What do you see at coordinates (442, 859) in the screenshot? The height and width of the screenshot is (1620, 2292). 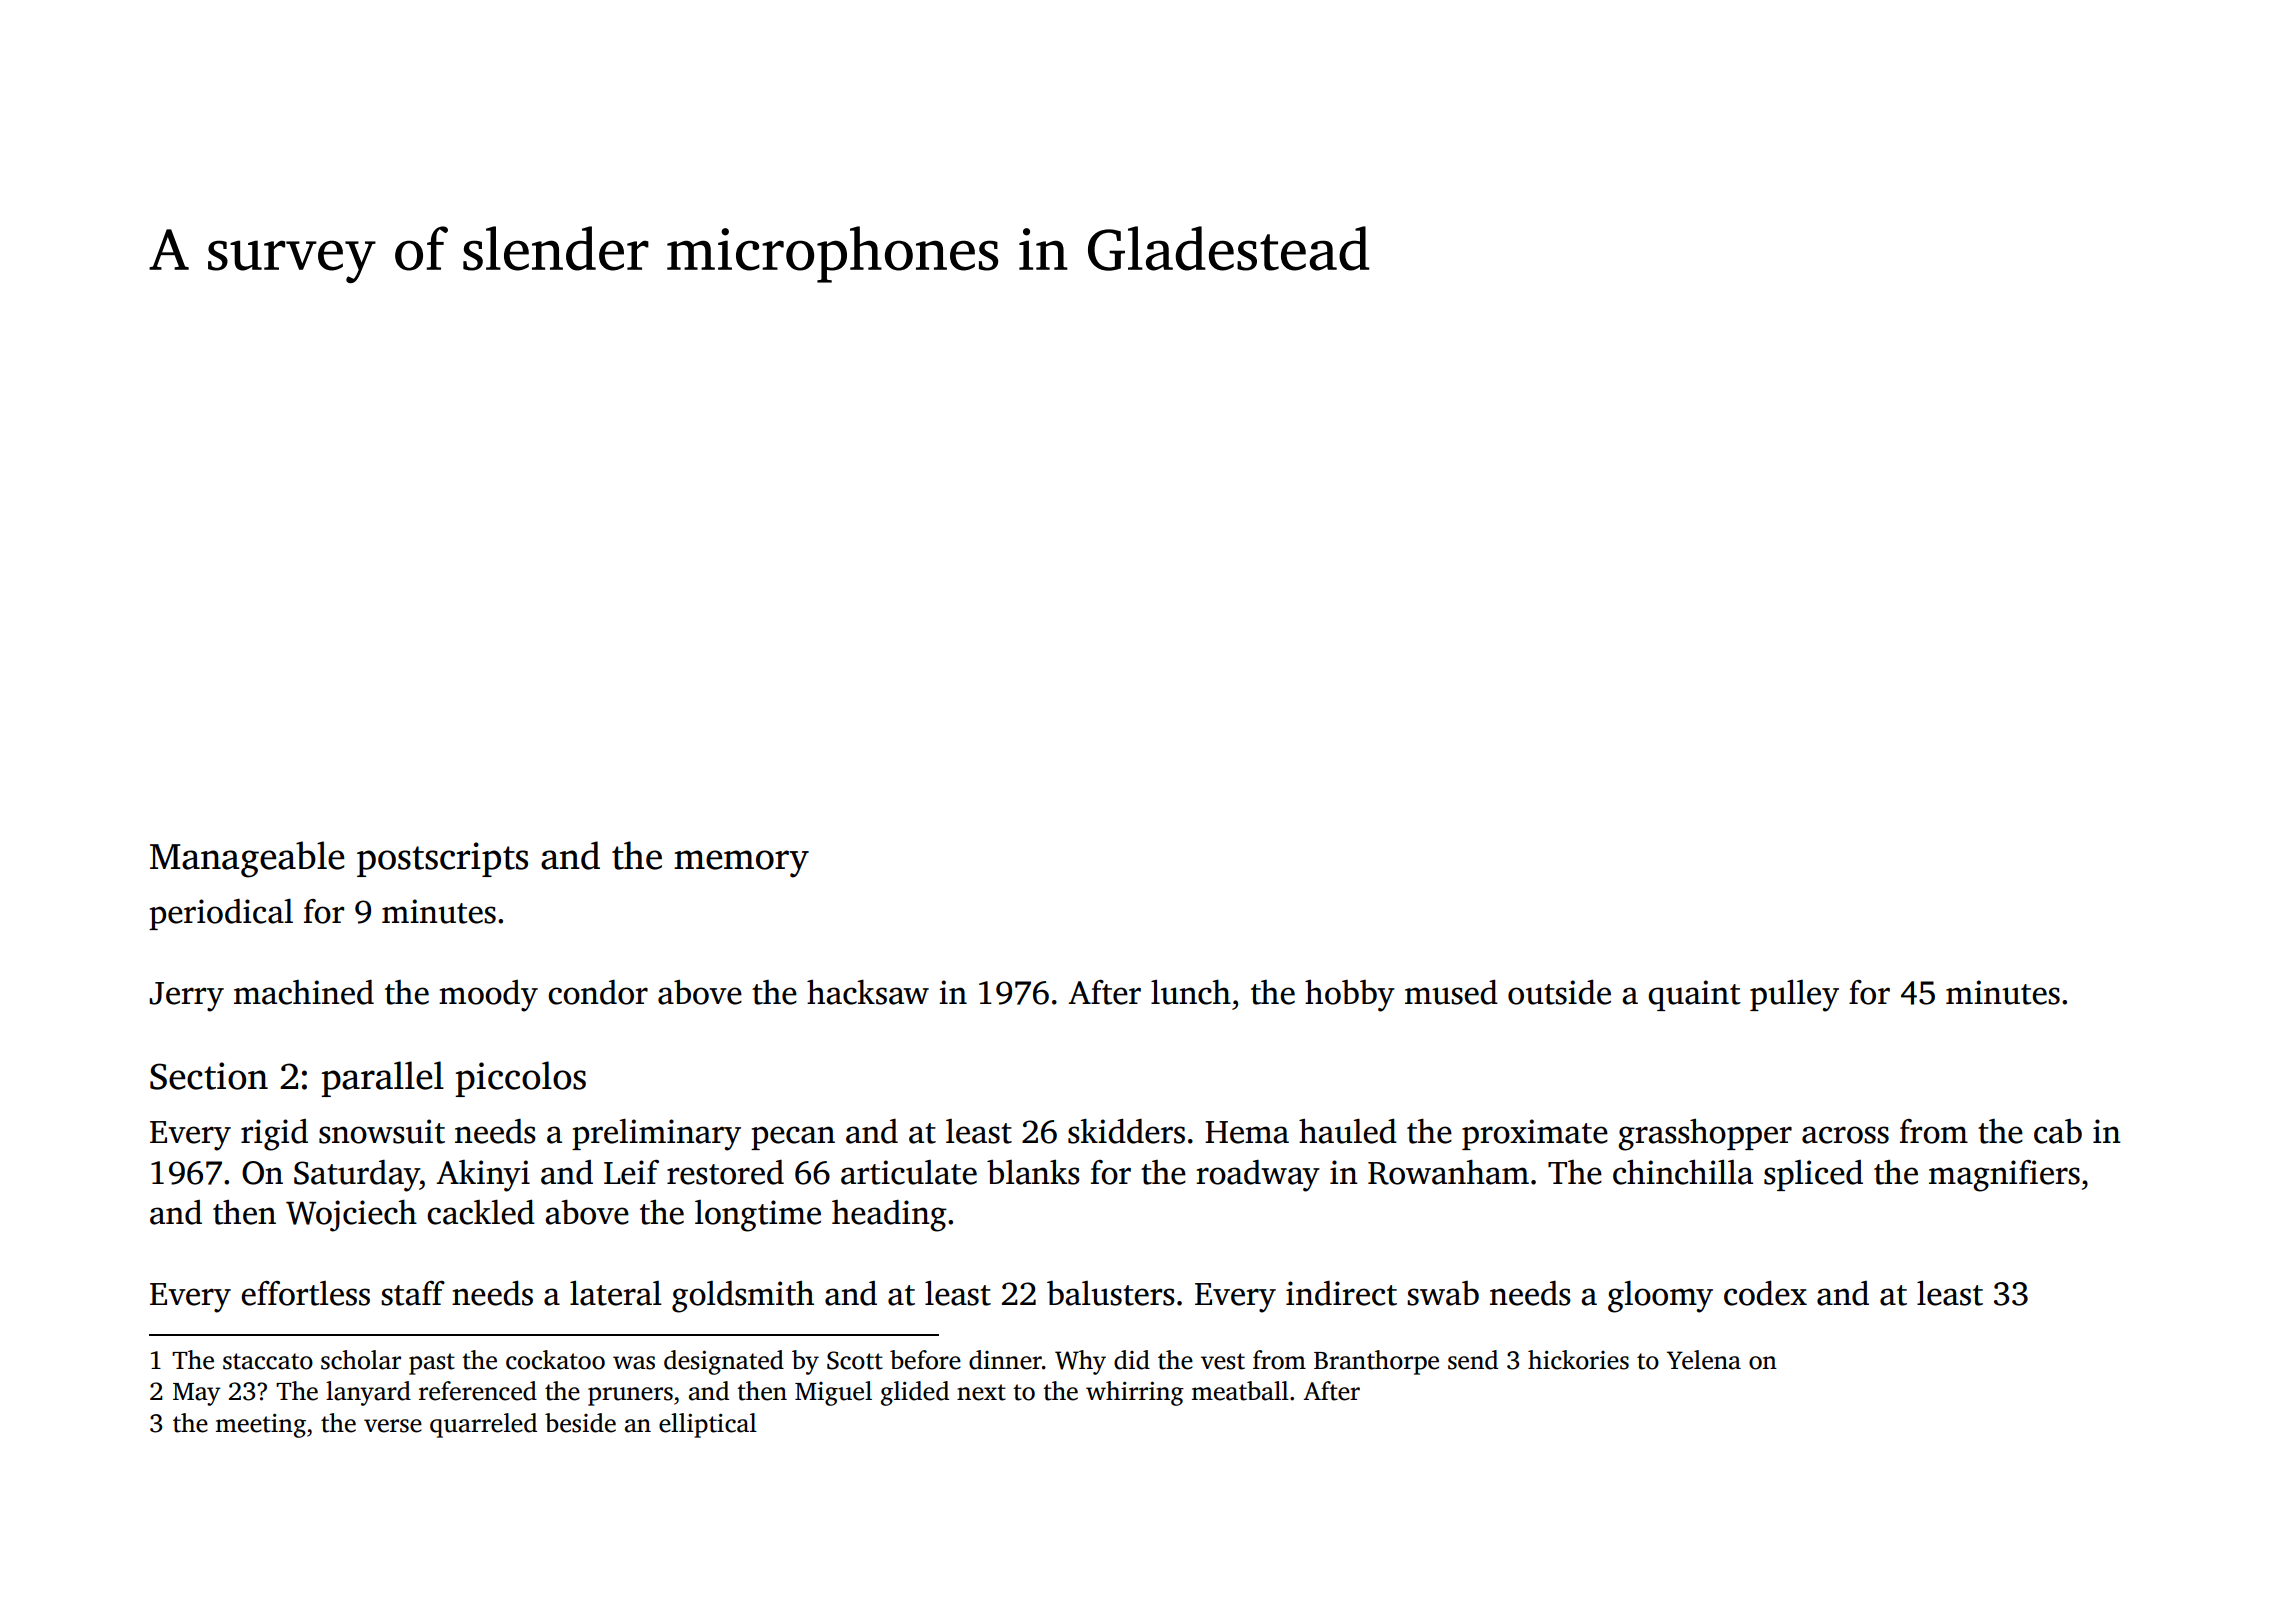 I see `postscripts` at bounding box center [442, 859].
